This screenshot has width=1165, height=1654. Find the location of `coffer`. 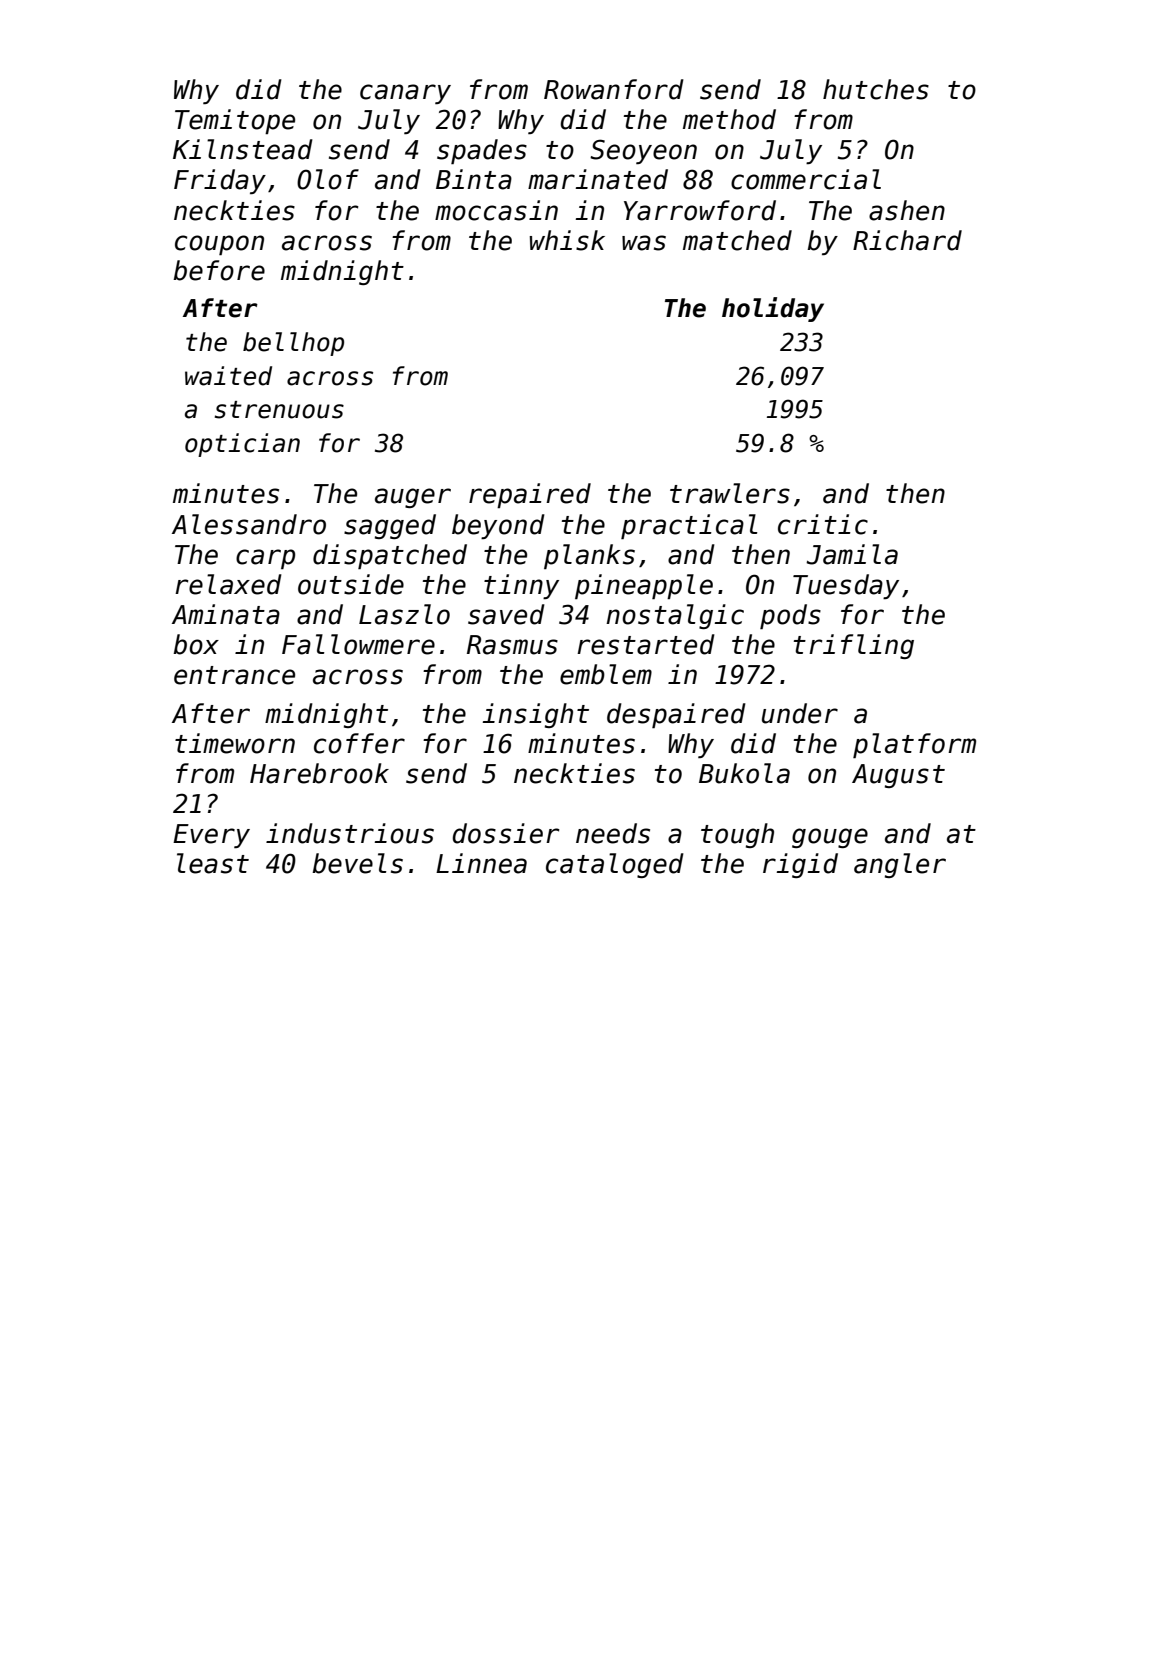

coffer is located at coordinates (359, 743).
